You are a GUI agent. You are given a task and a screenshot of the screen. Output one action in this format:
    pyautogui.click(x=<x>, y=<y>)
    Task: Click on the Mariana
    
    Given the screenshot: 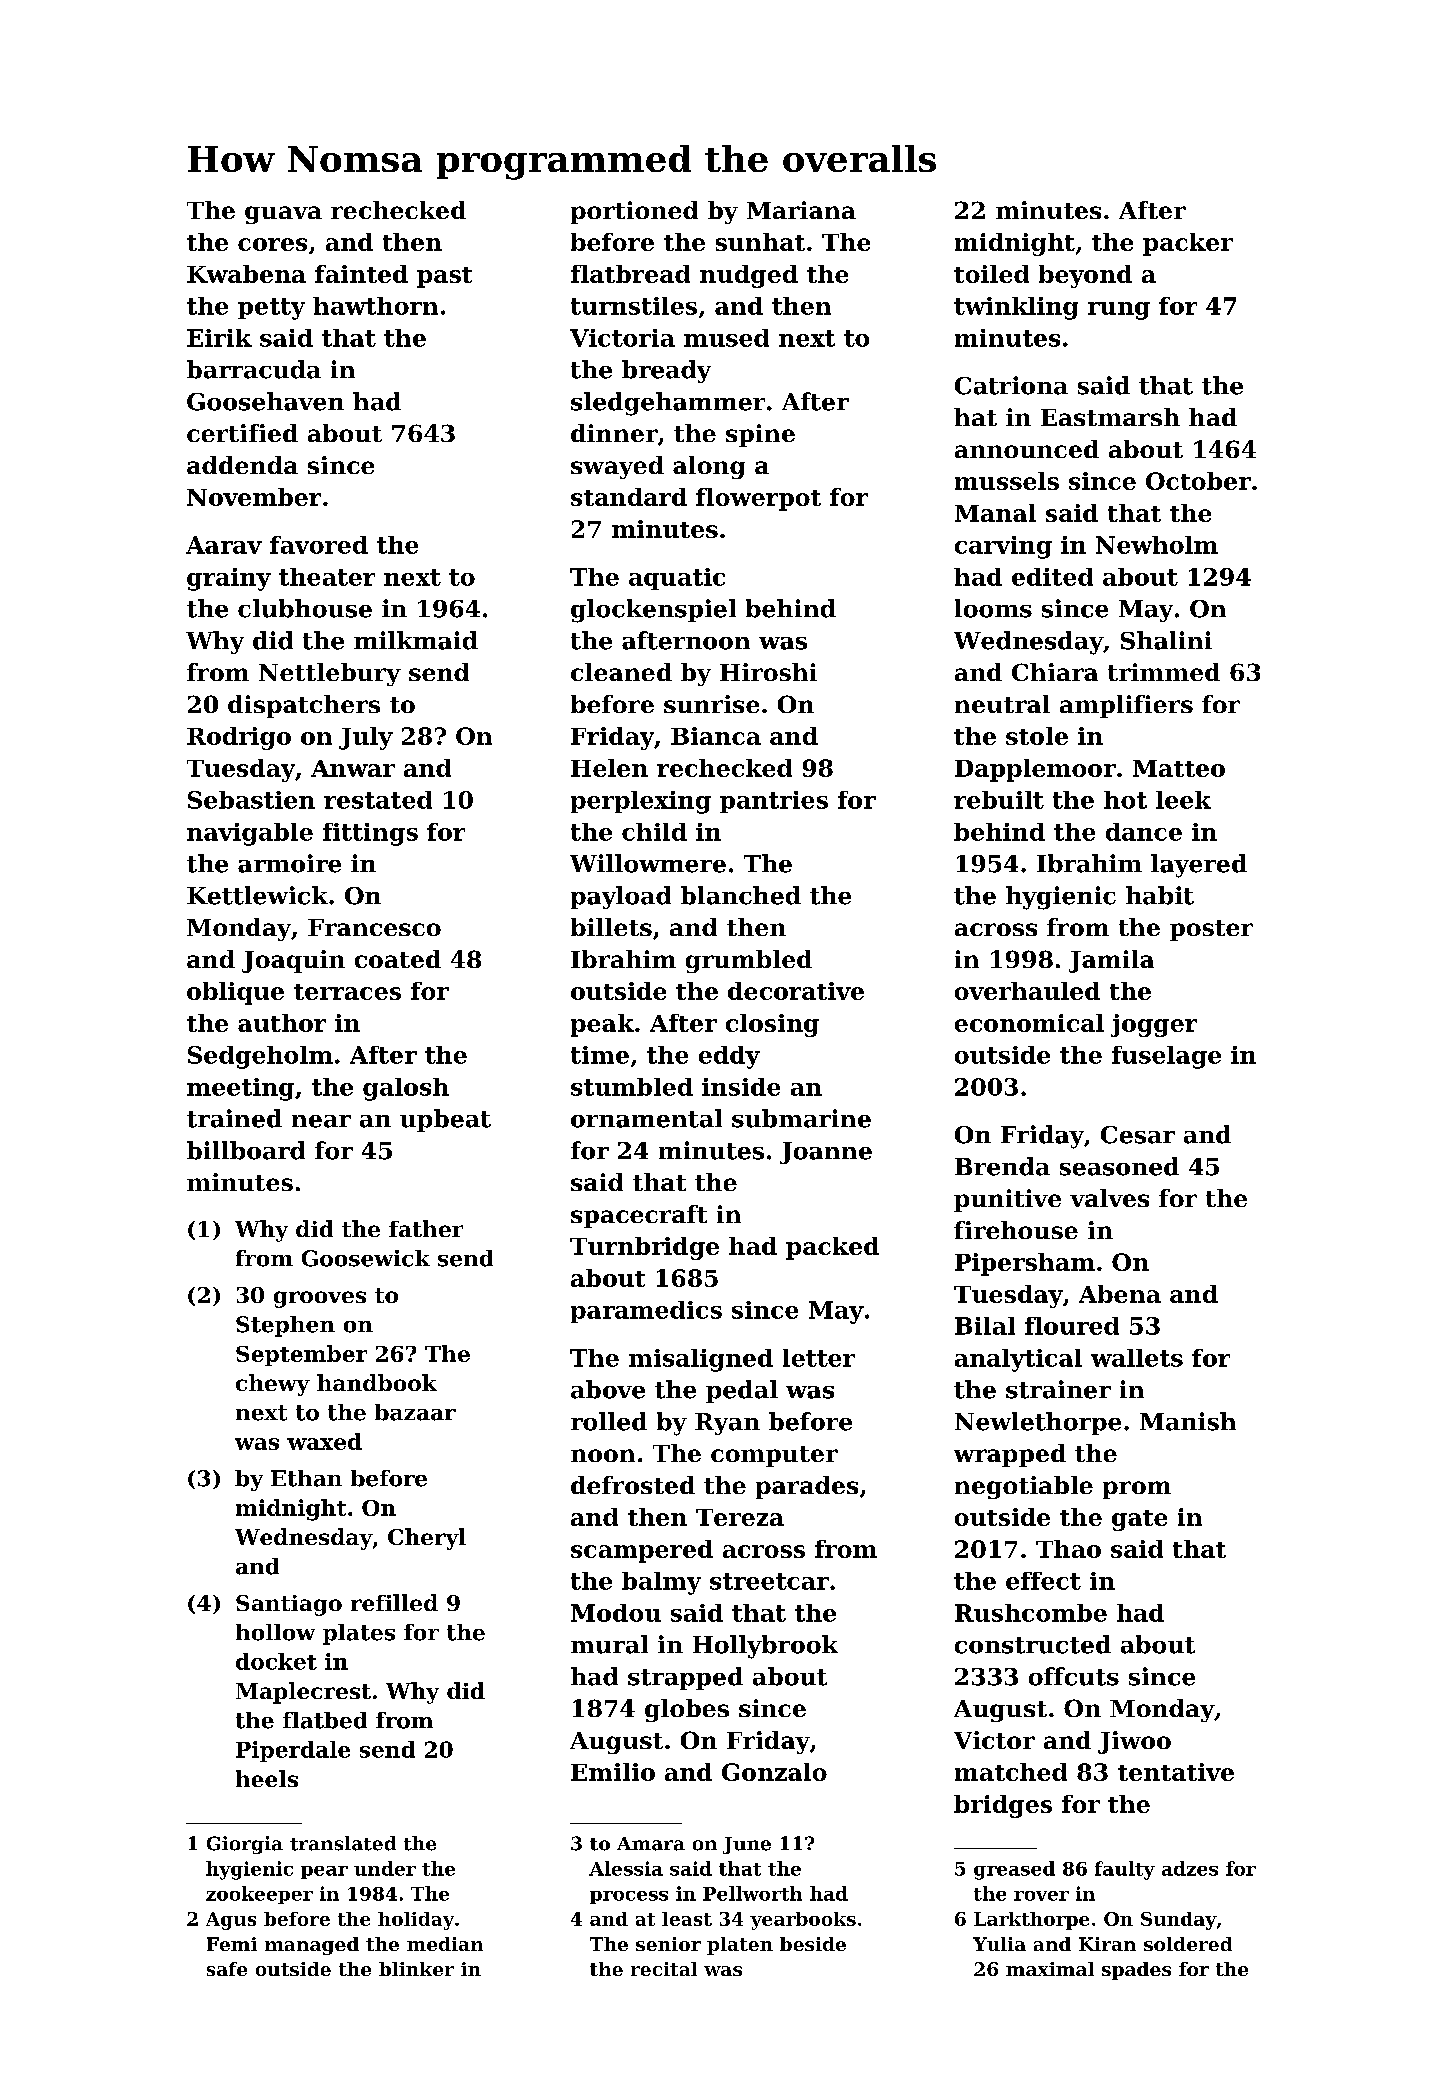 What is the action you would take?
    pyautogui.click(x=801, y=210)
